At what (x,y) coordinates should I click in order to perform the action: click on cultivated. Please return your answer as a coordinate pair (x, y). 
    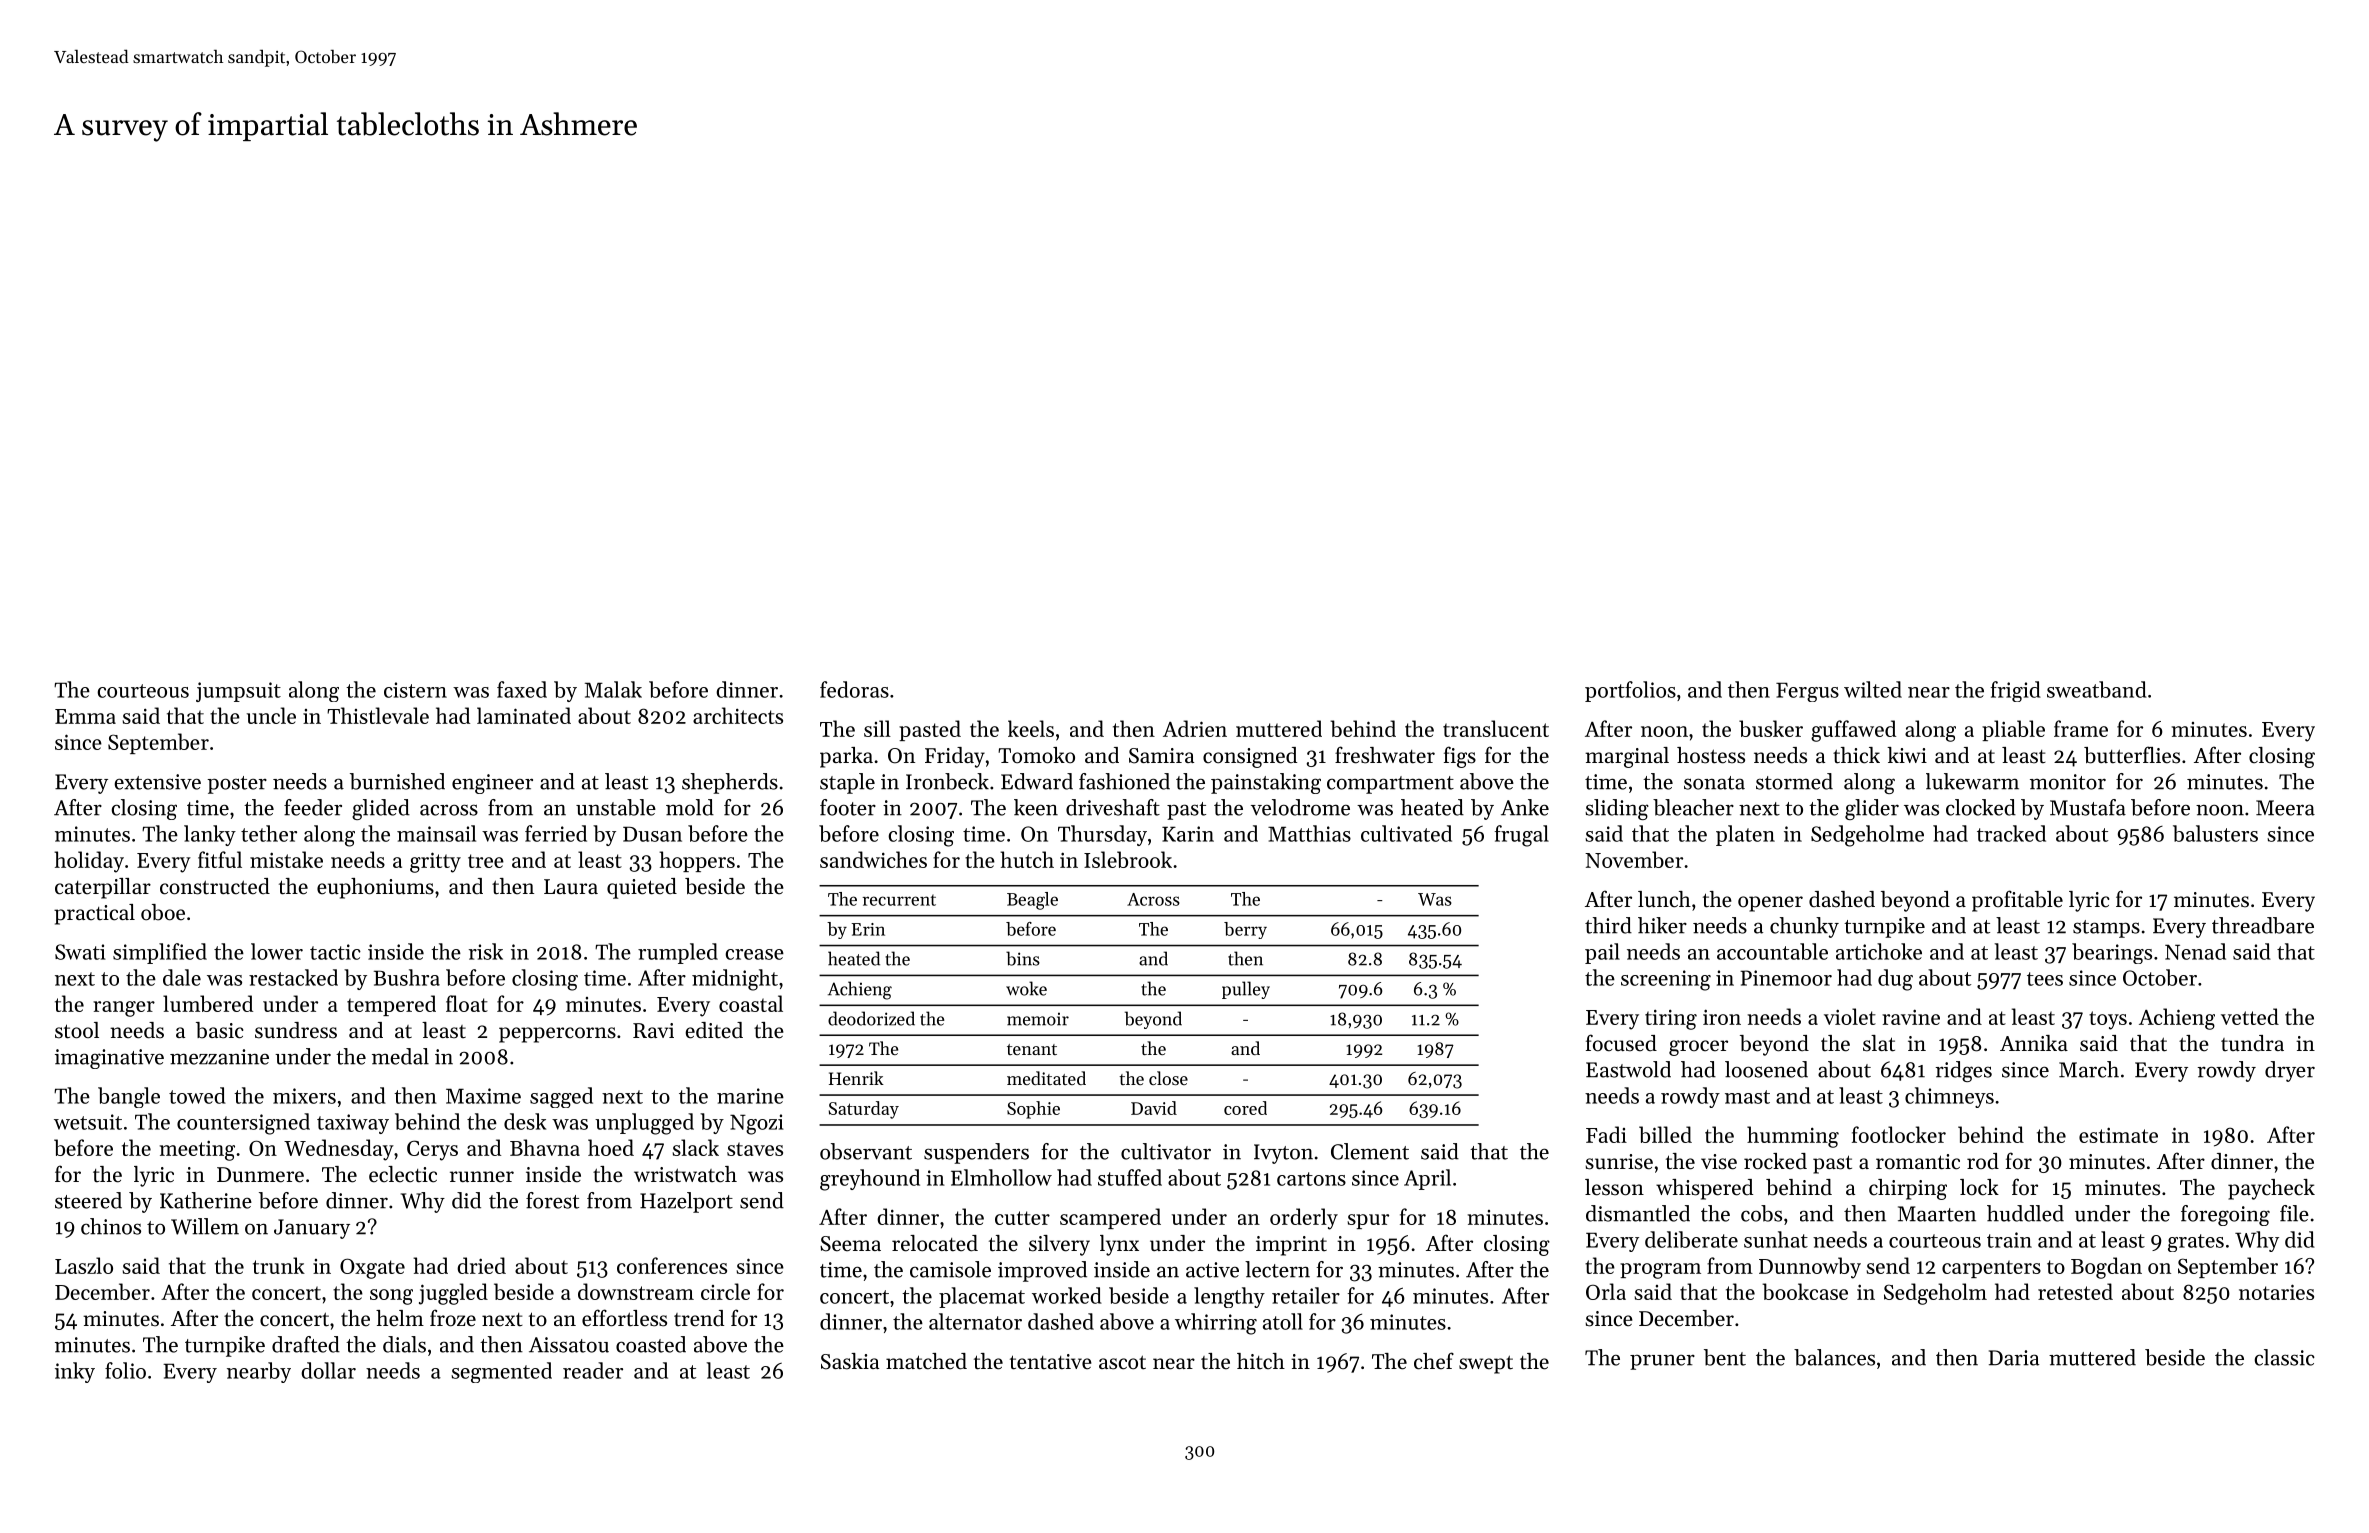
    Looking at the image, I should click on (1406, 833).
